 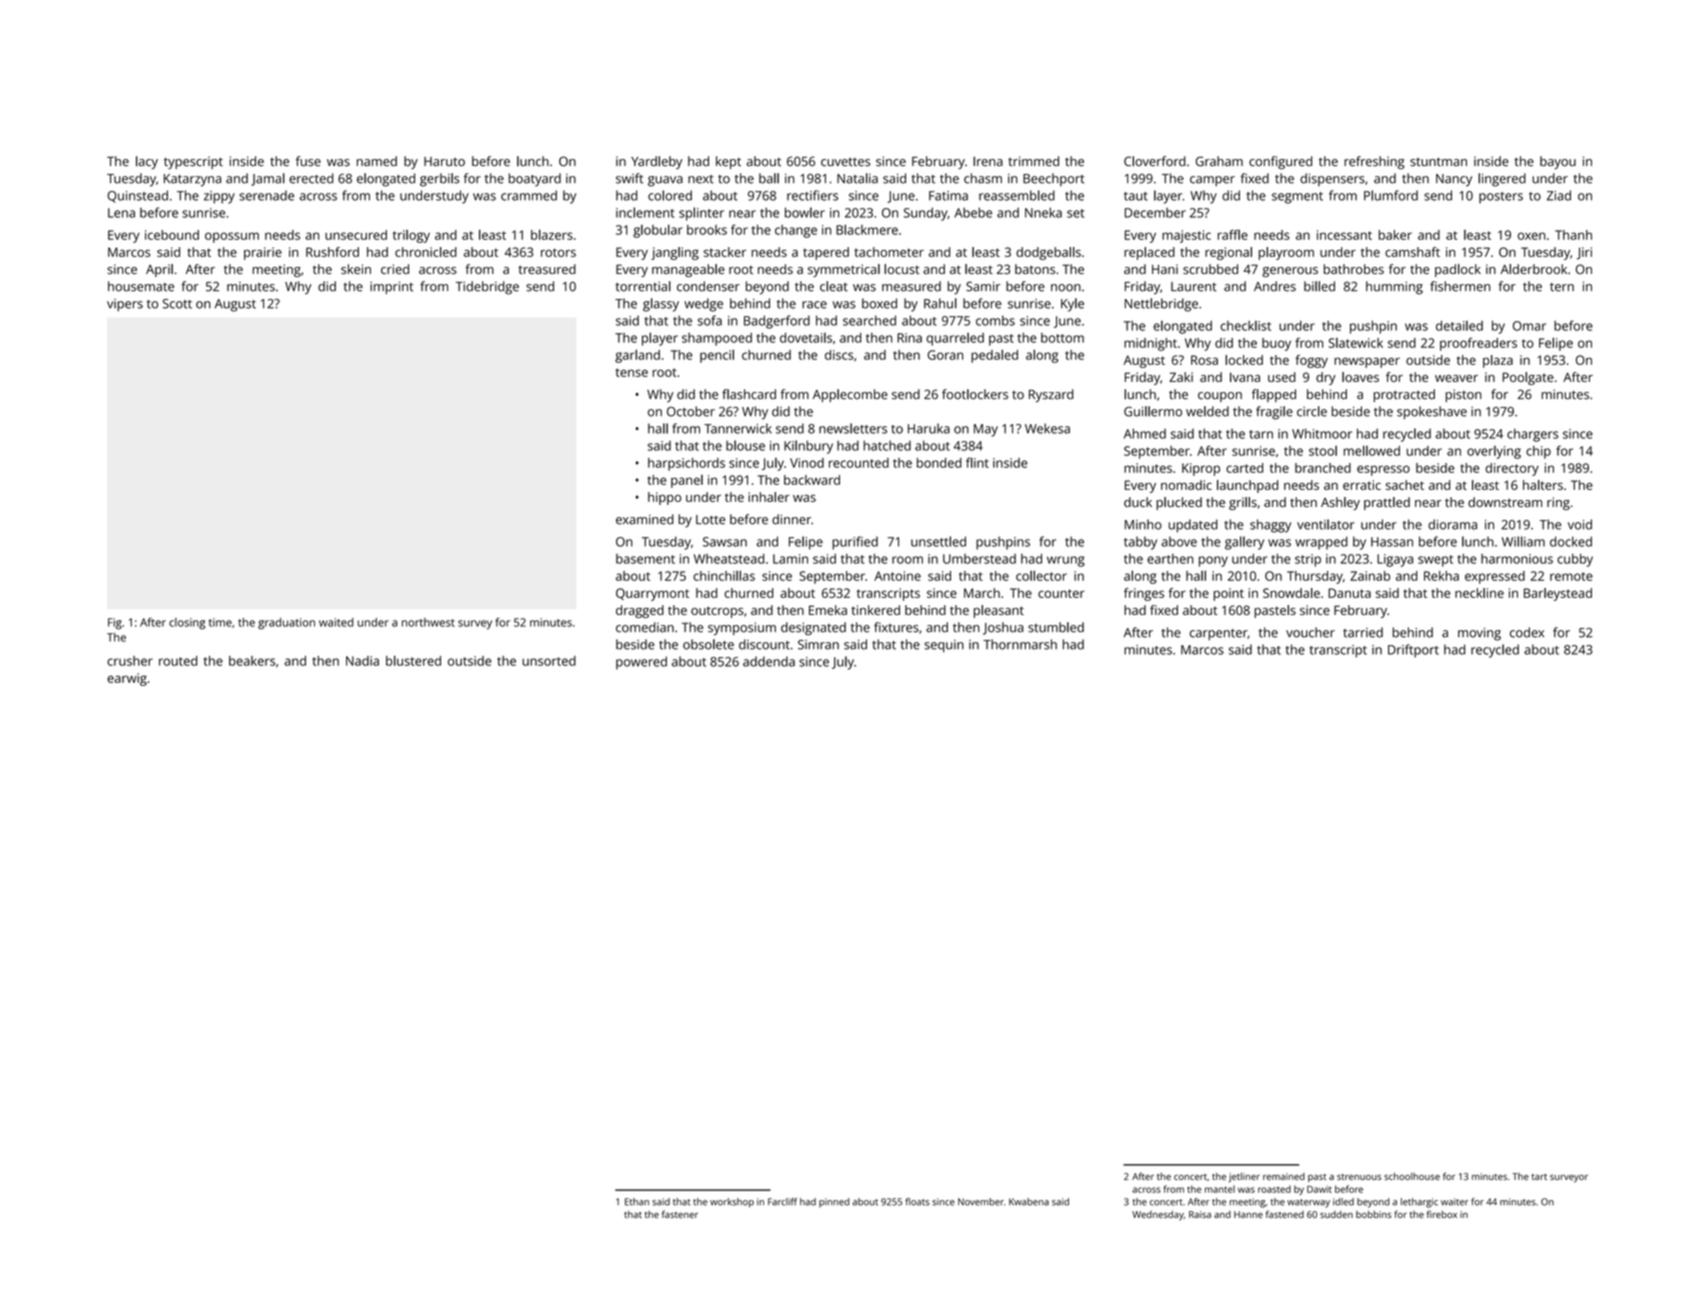 I want to click on Ethan, so click(x=637, y=1202).
